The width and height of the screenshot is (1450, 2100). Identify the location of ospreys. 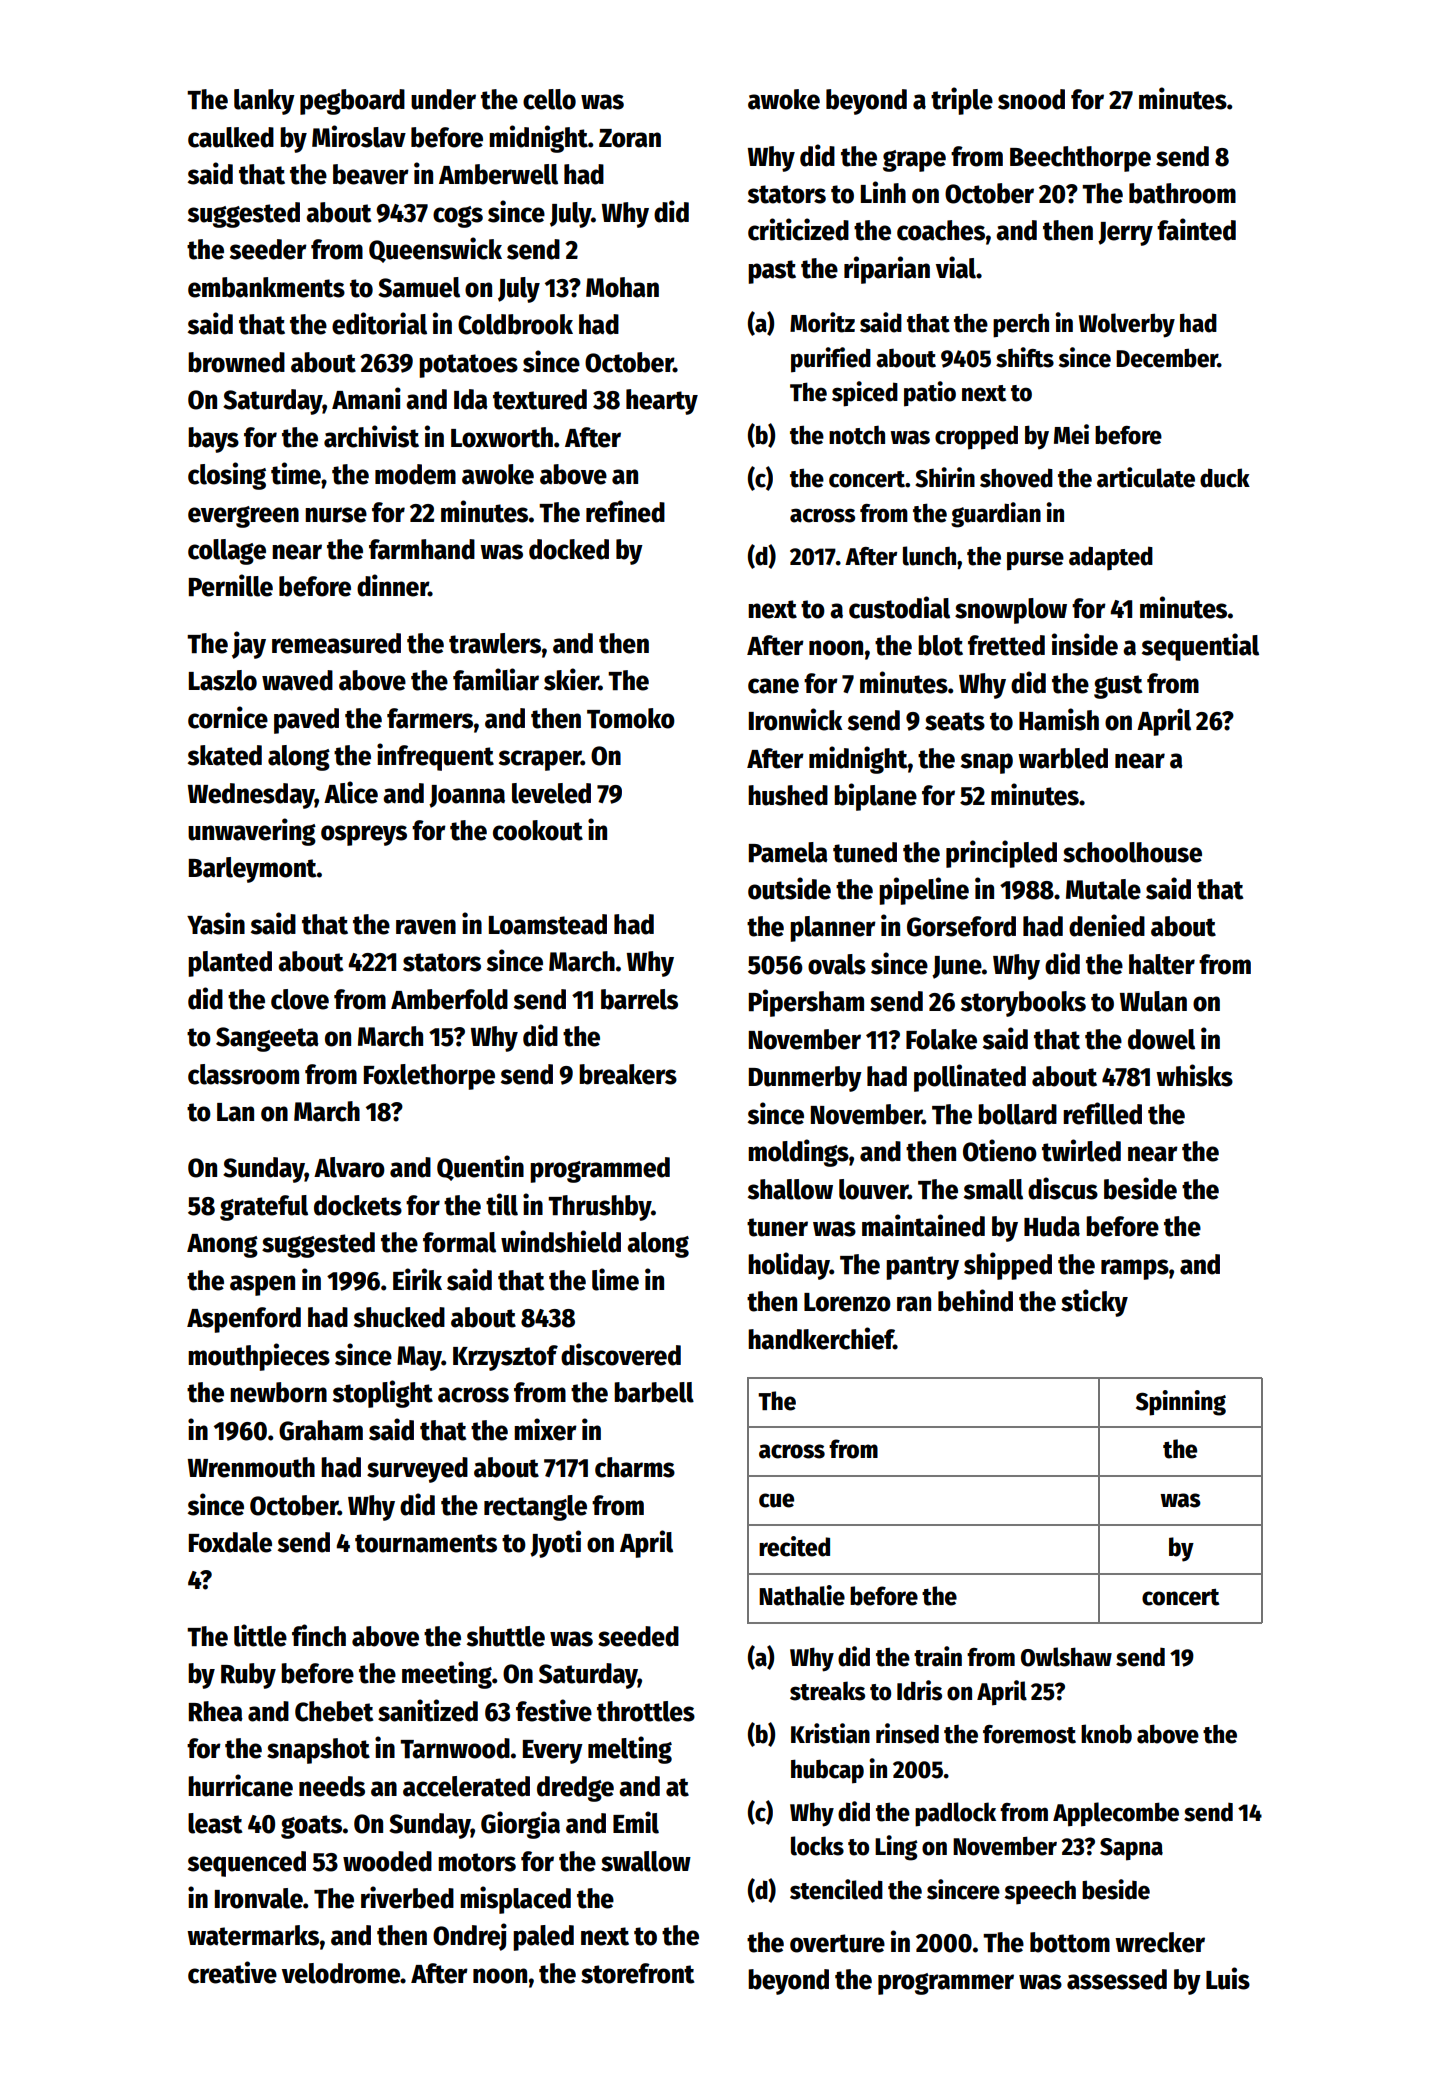
(364, 835).
